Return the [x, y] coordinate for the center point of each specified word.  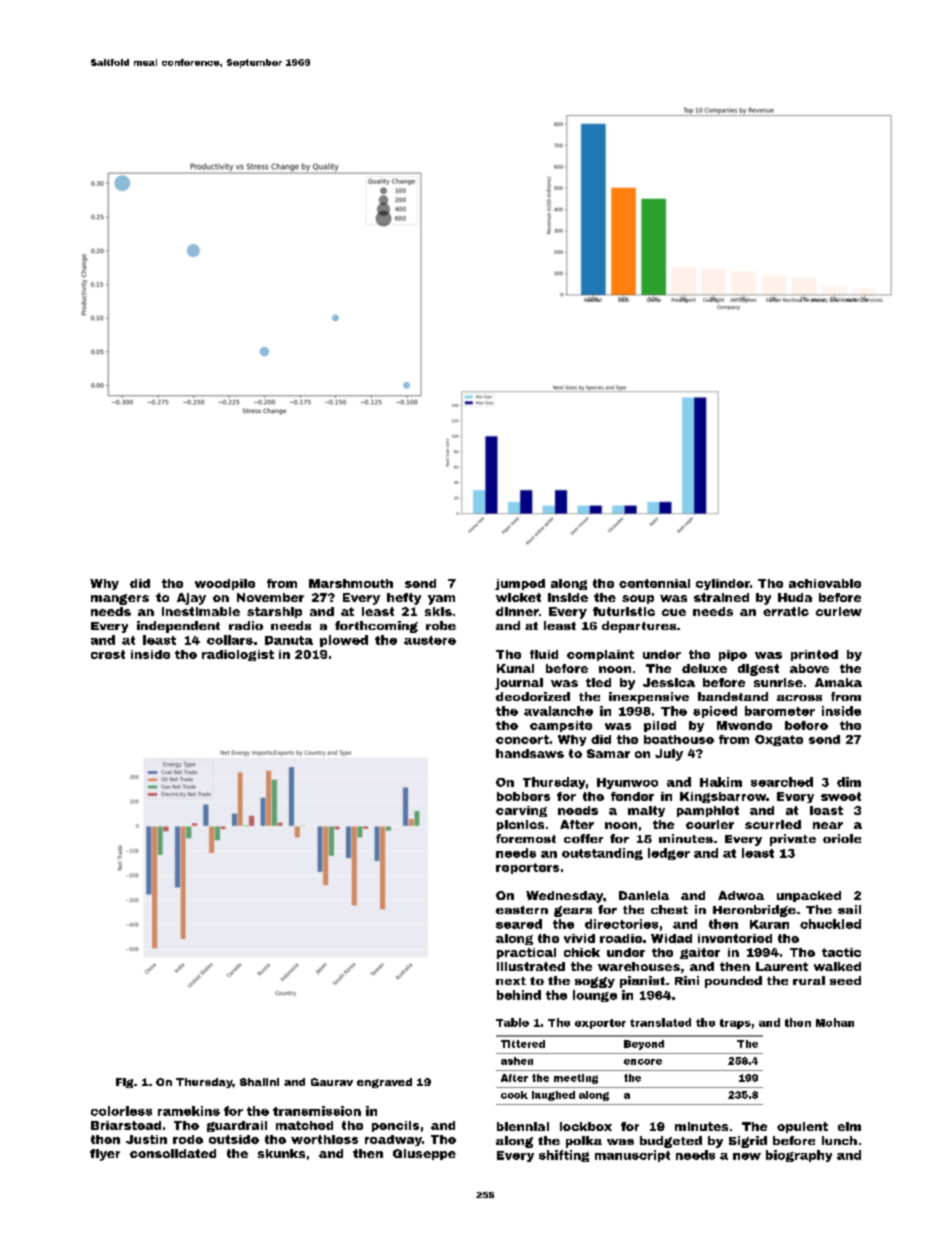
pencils [395, 1126]
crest [108, 654]
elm [849, 1126]
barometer [780, 711]
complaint [600, 655]
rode [188, 1139]
